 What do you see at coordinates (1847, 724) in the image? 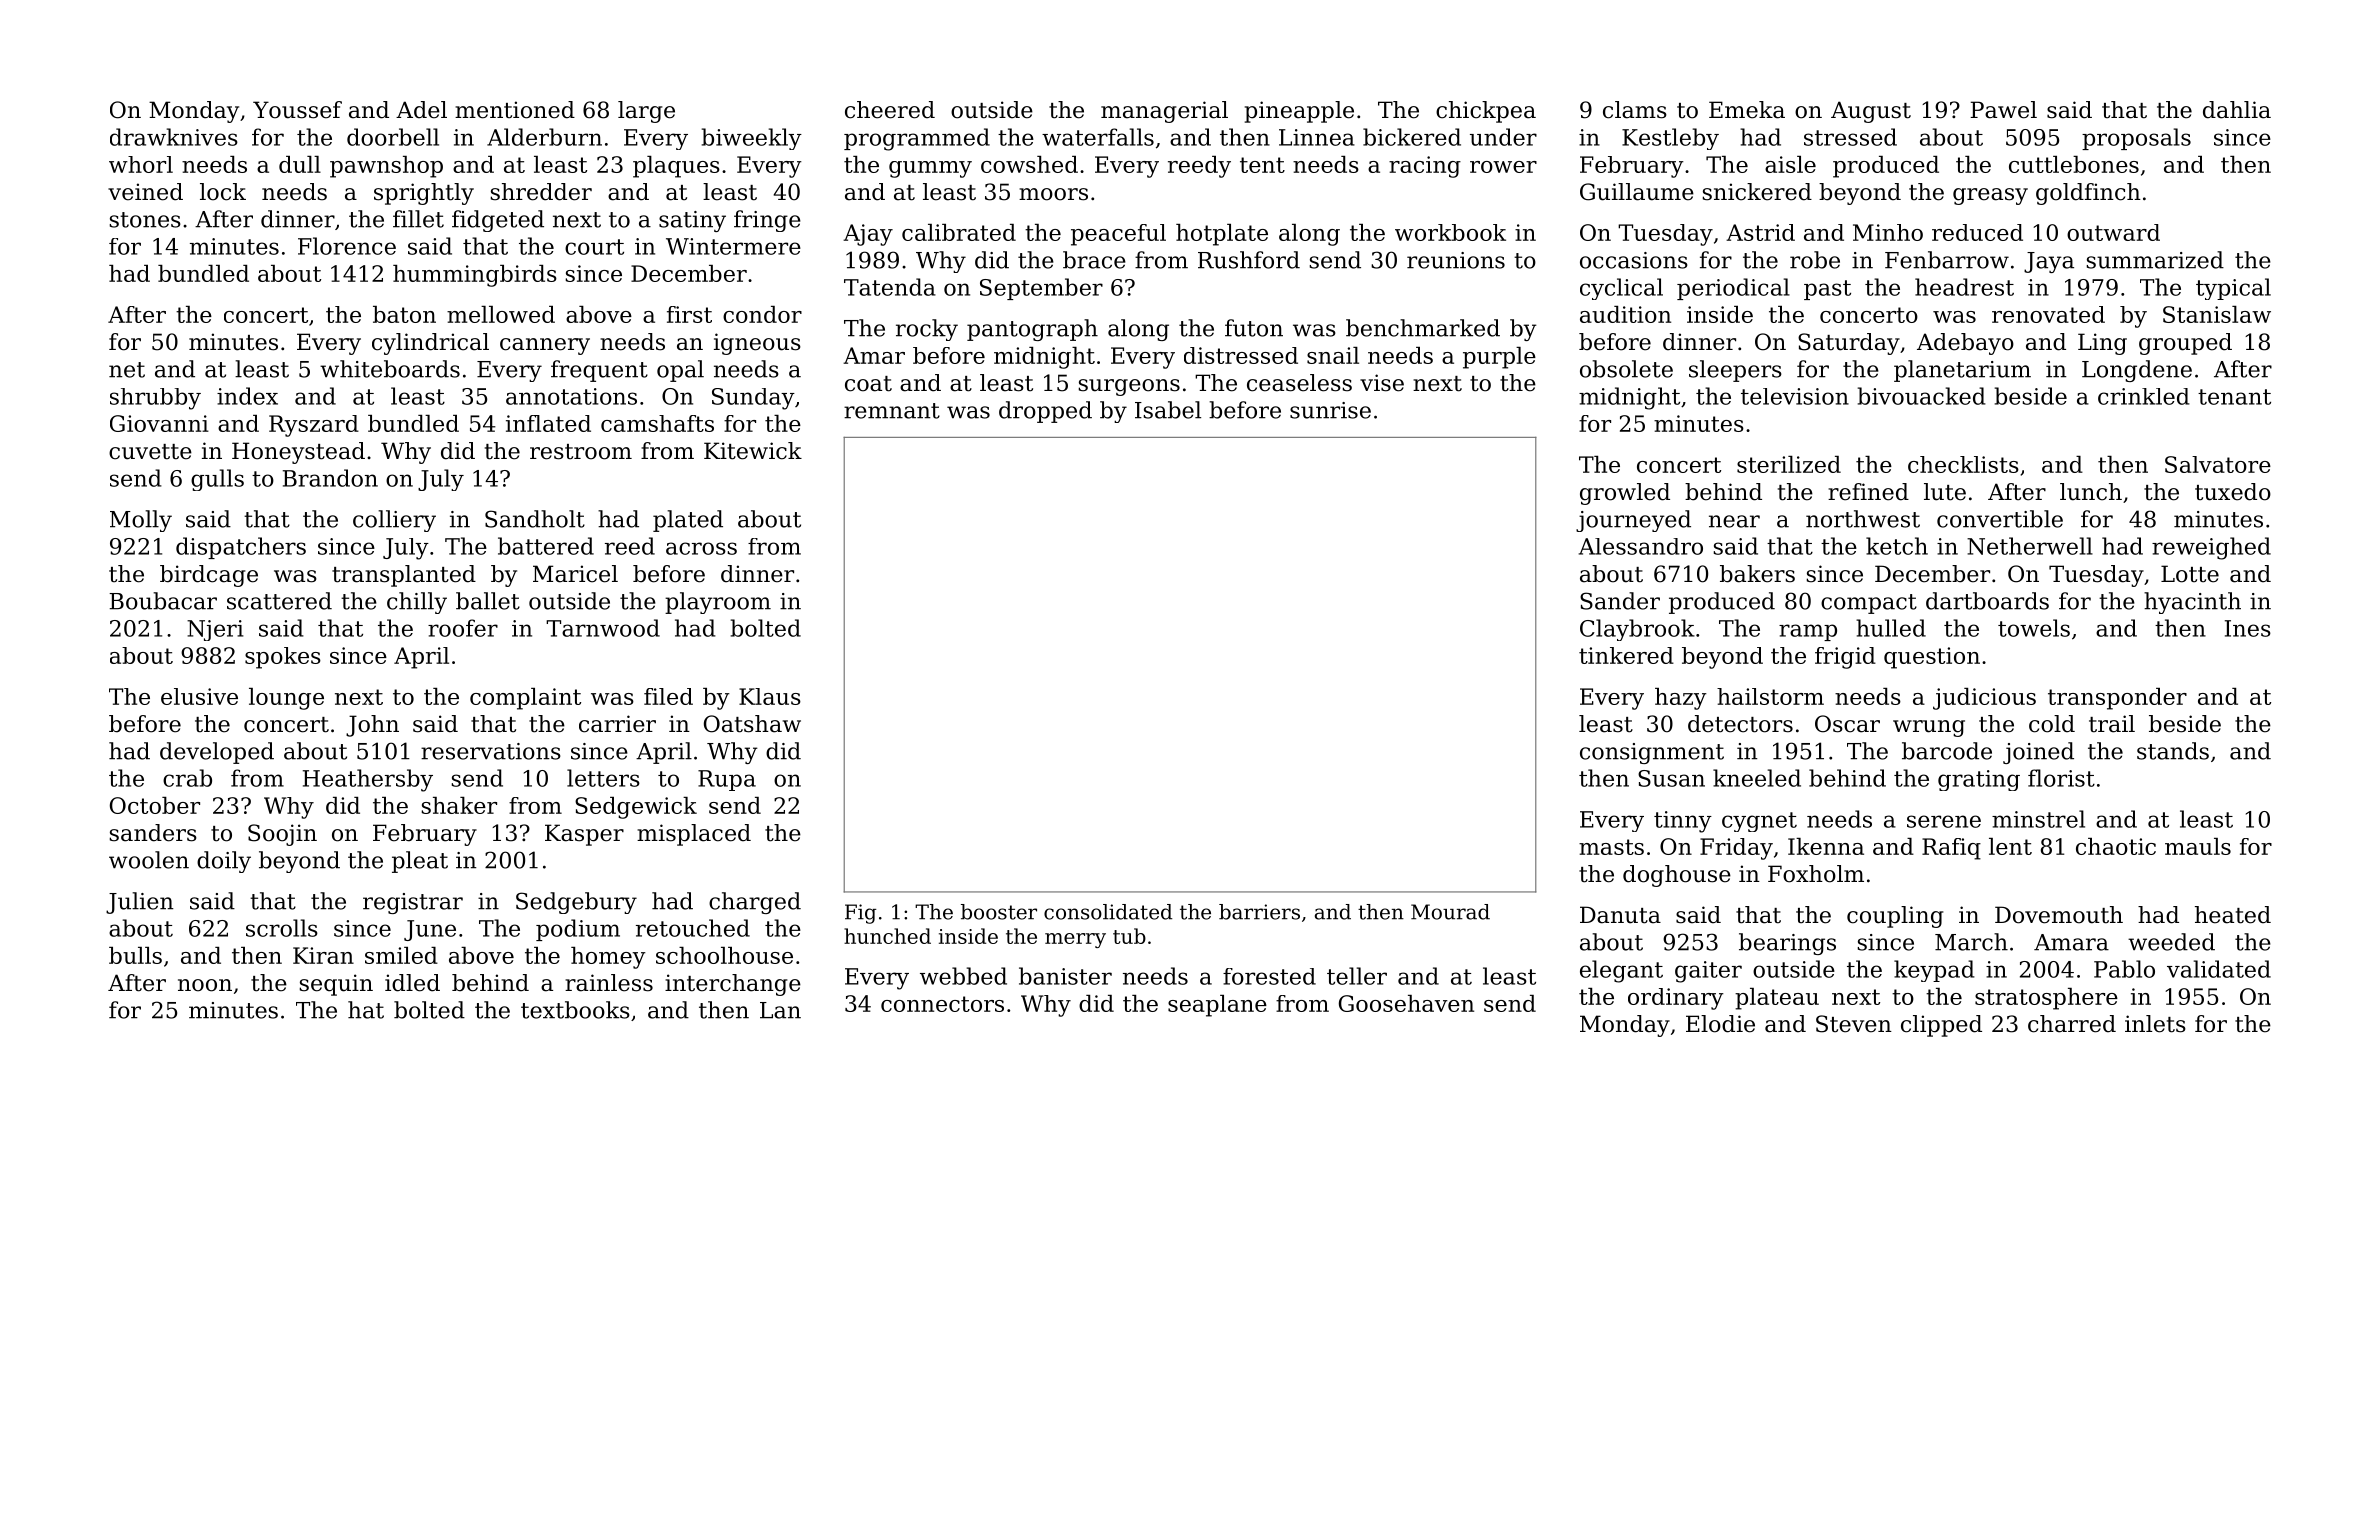
I see `Oscar` at bounding box center [1847, 724].
